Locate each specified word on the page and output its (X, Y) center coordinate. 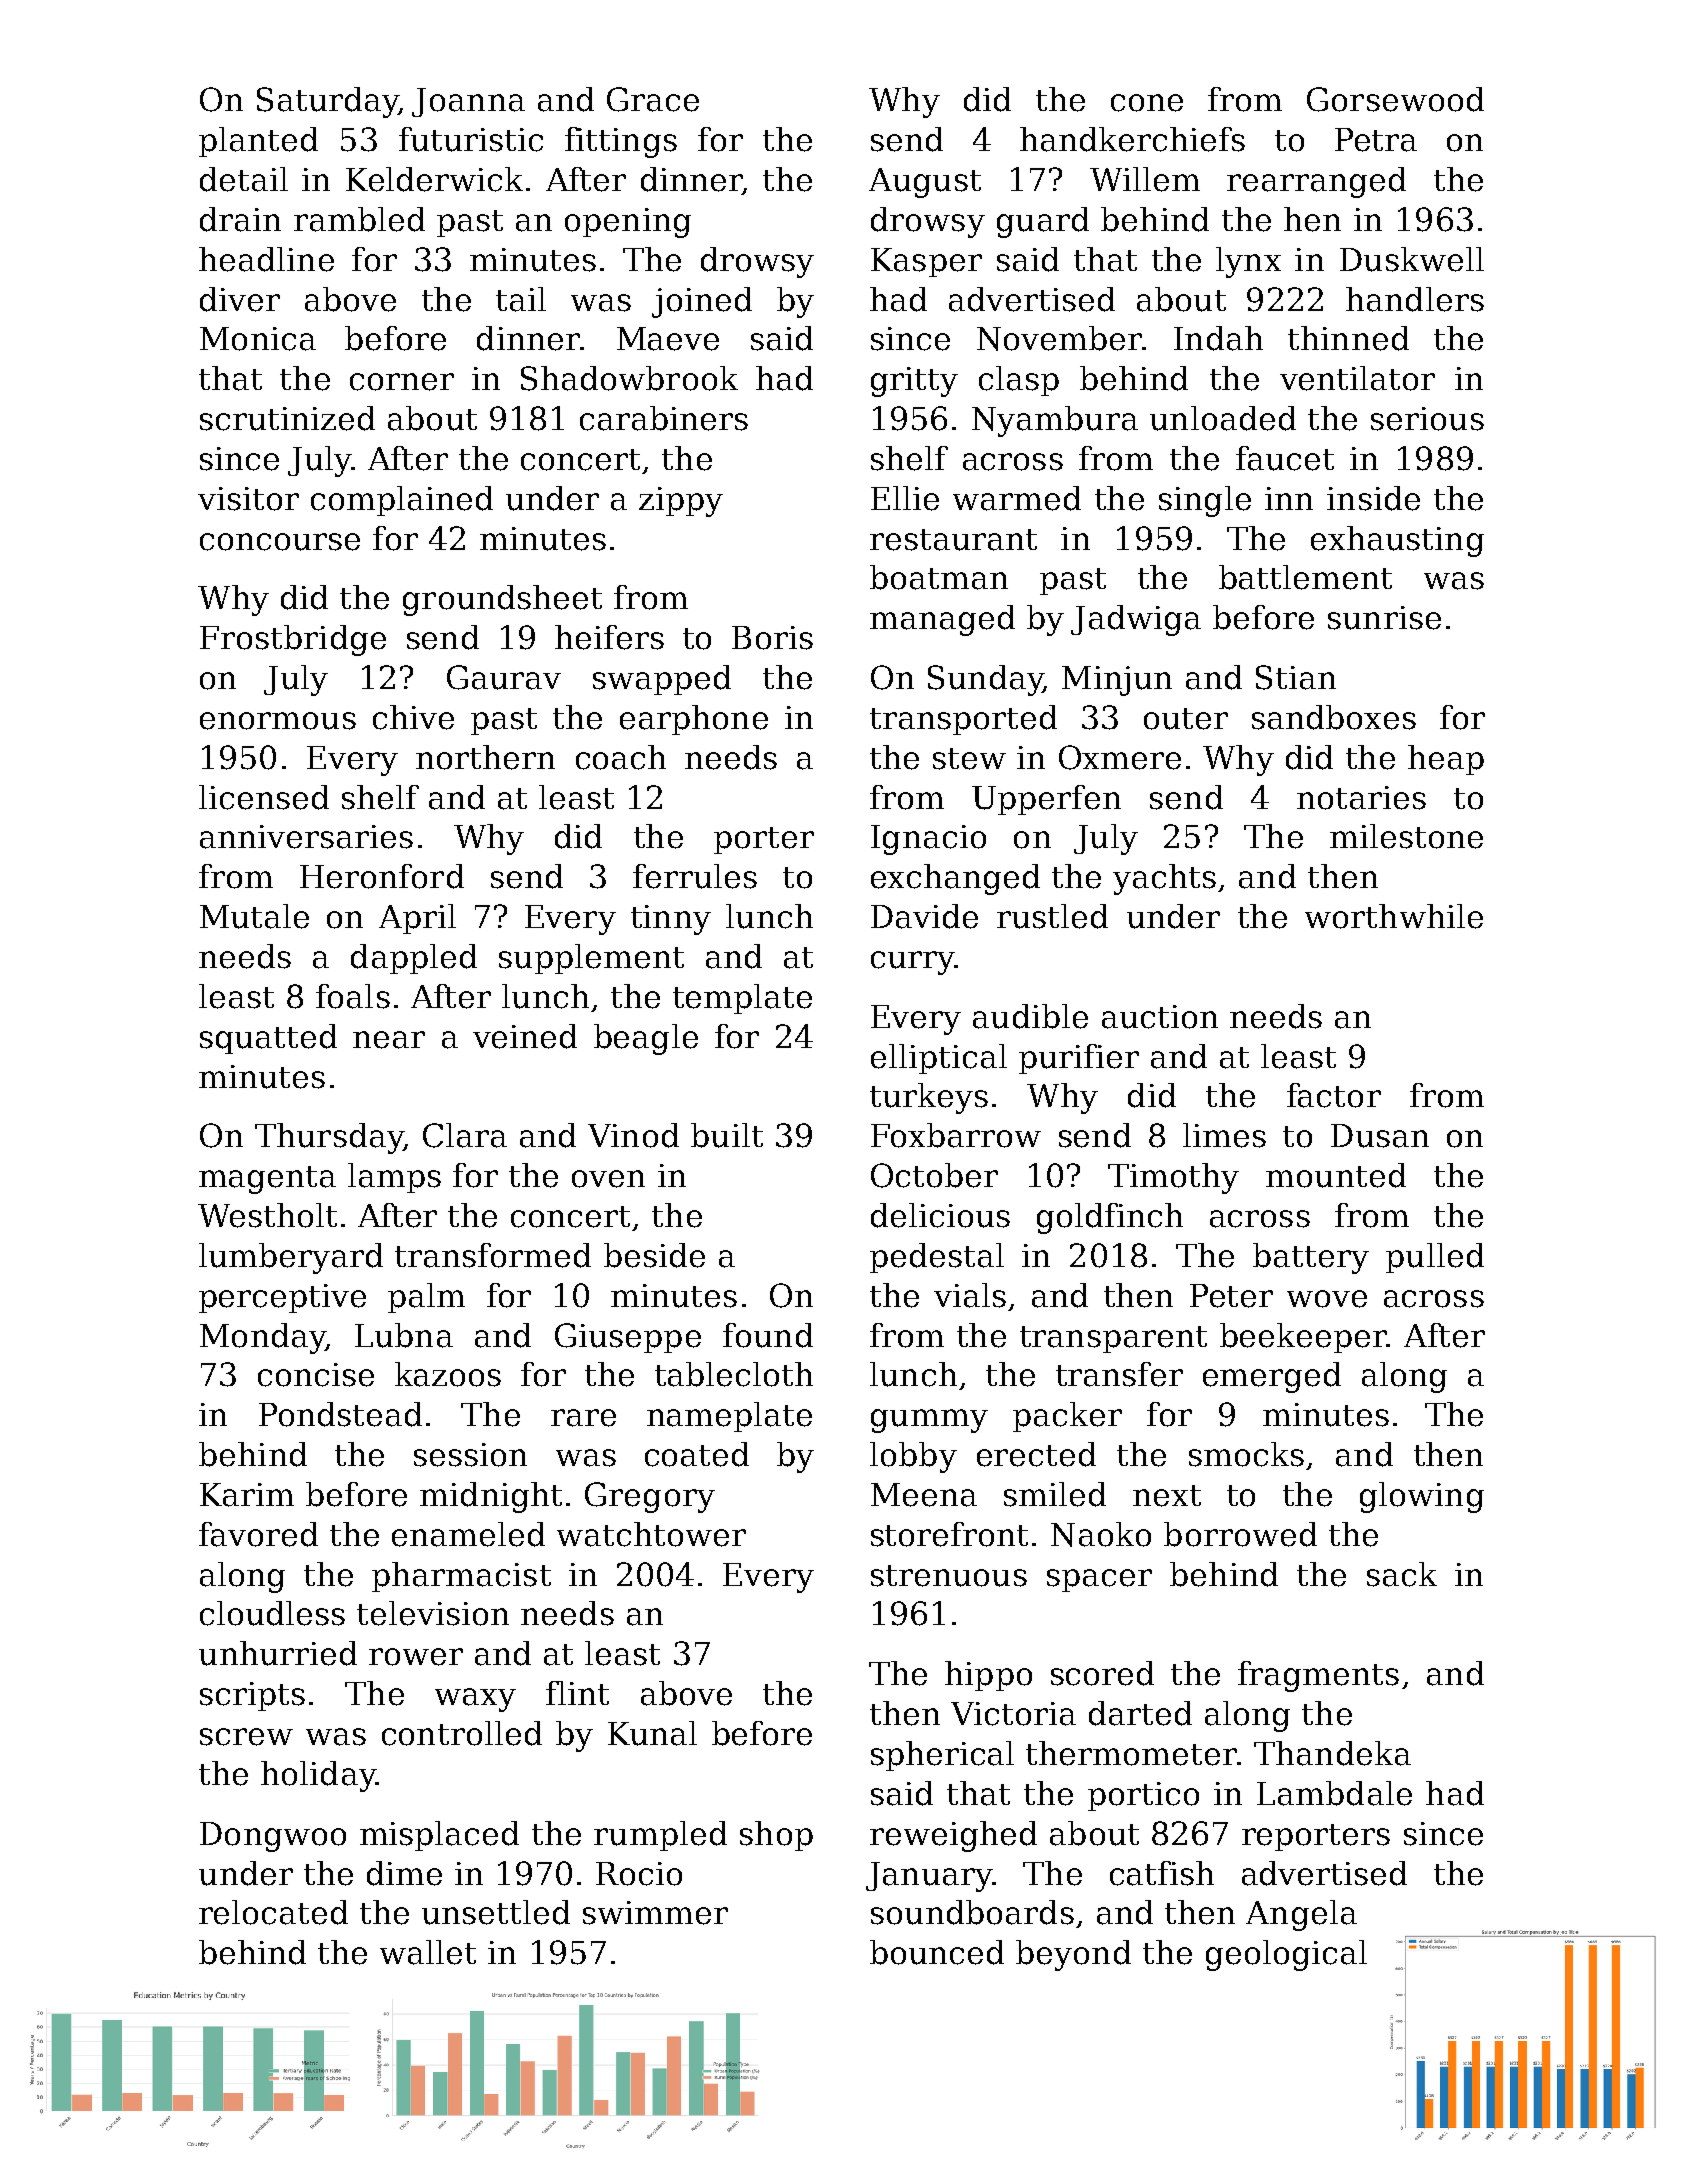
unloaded (1223, 418)
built (727, 1135)
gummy (929, 1421)
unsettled (496, 1912)
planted (258, 142)
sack (1402, 1574)
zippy (681, 502)
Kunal (652, 1733)
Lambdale (1334, 1793)
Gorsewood (1395, 99)
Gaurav (504, 677)
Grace (653, 99)
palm (426, 1298)
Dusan (1380, 1136)
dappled (414, 959)
